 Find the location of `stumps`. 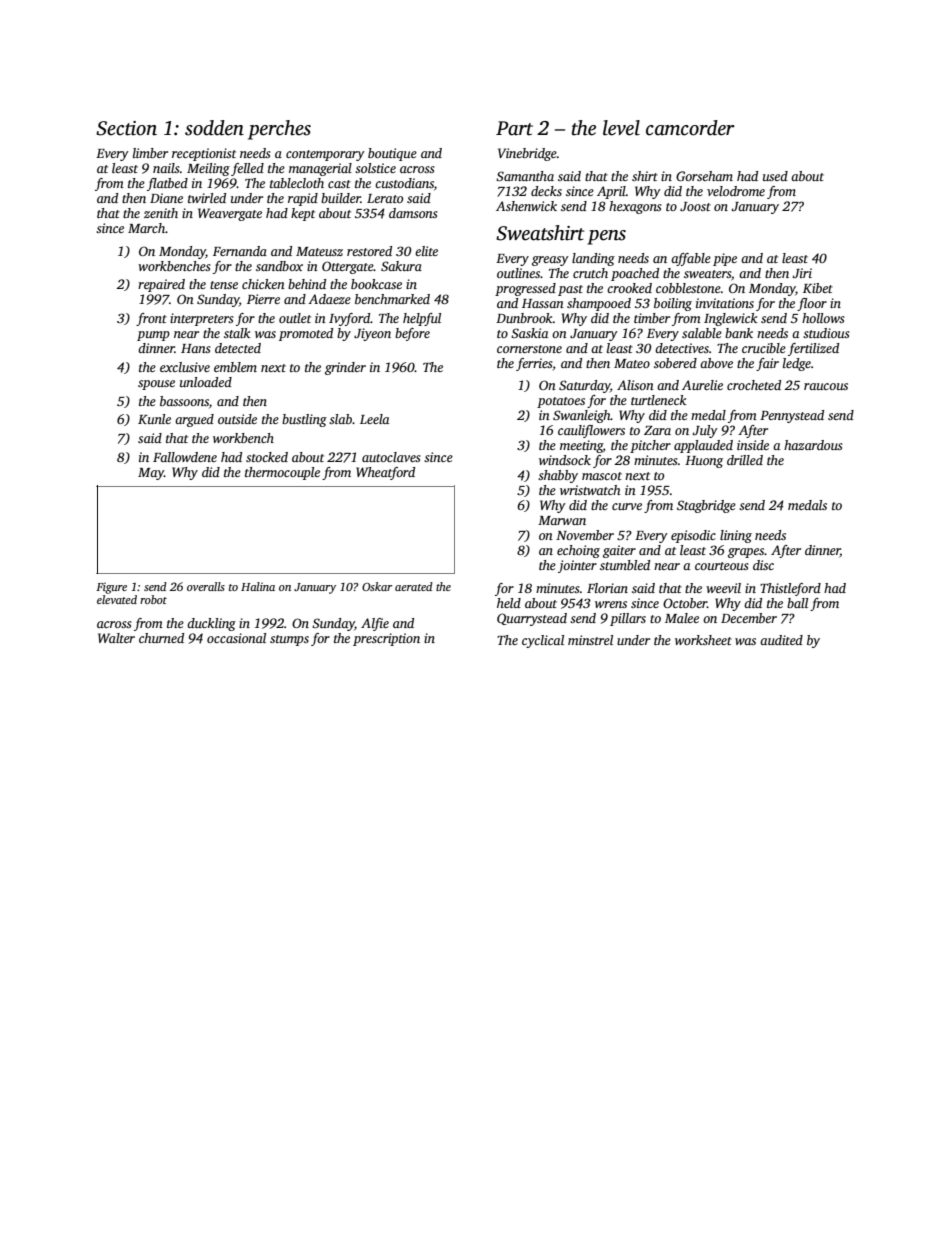

stumps is located at coordinates (289, 640).
